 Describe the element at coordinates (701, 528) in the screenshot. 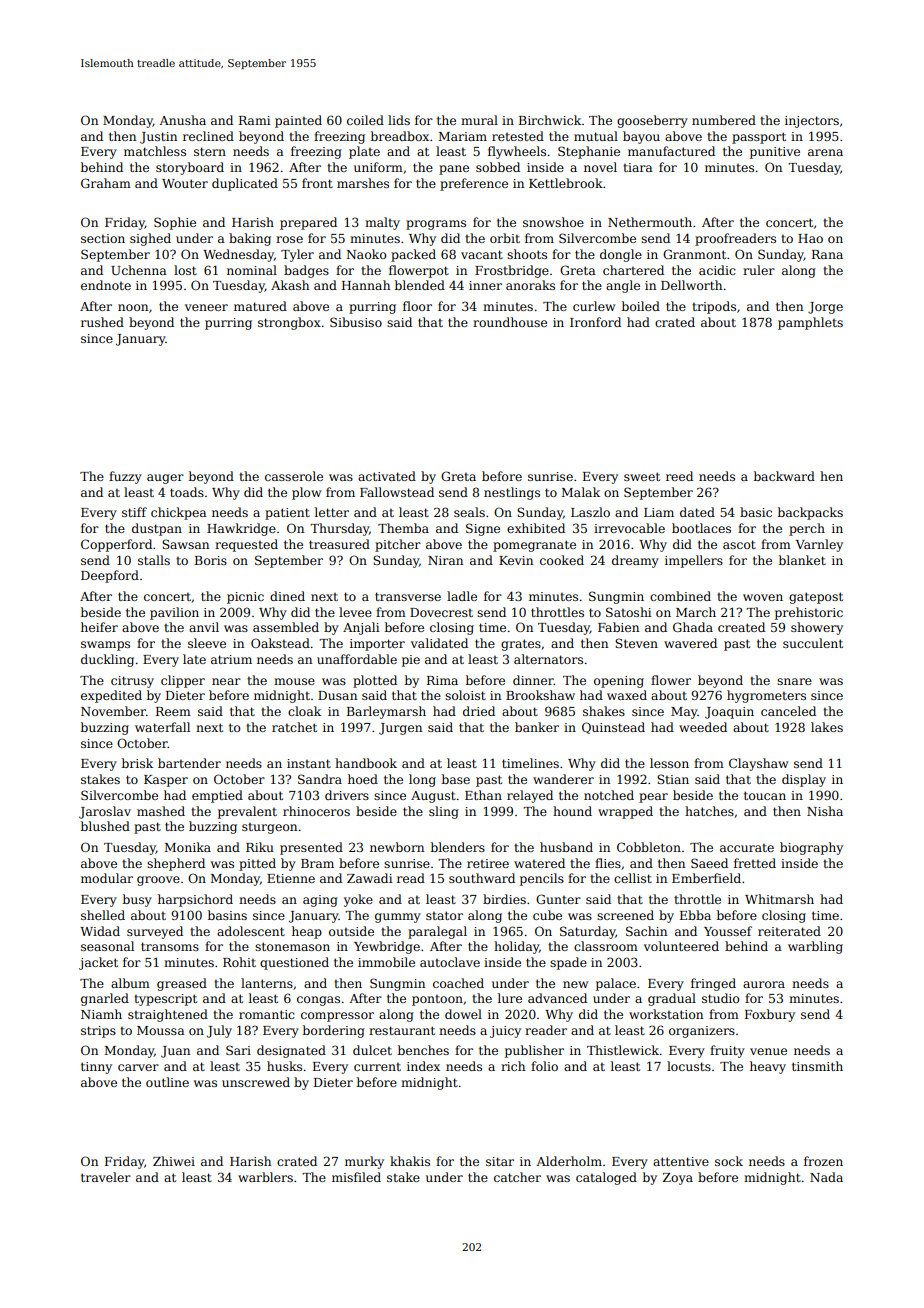

I see `bootlaces` at that location.
